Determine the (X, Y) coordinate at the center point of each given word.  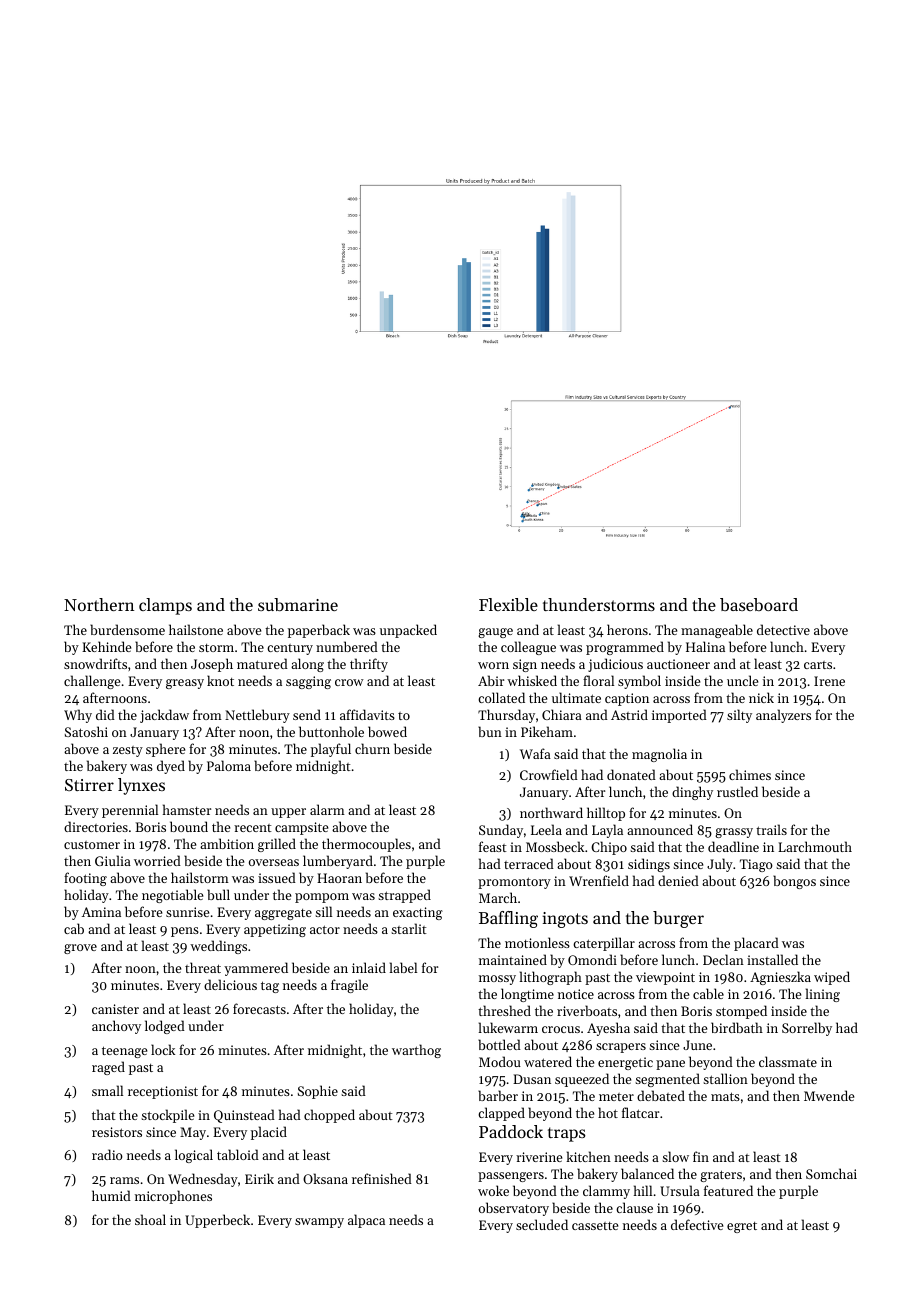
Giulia (113, 860)
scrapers (621, 1048)
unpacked (408, 631)
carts (818, 665)
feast (493, 846)
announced (660, 829)
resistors (117, 1132)
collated (501, 697)
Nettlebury (257, 716)
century (290, 649)
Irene (829, 681)
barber (498, 1095)
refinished (382, 1178)
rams (124, 1180)
